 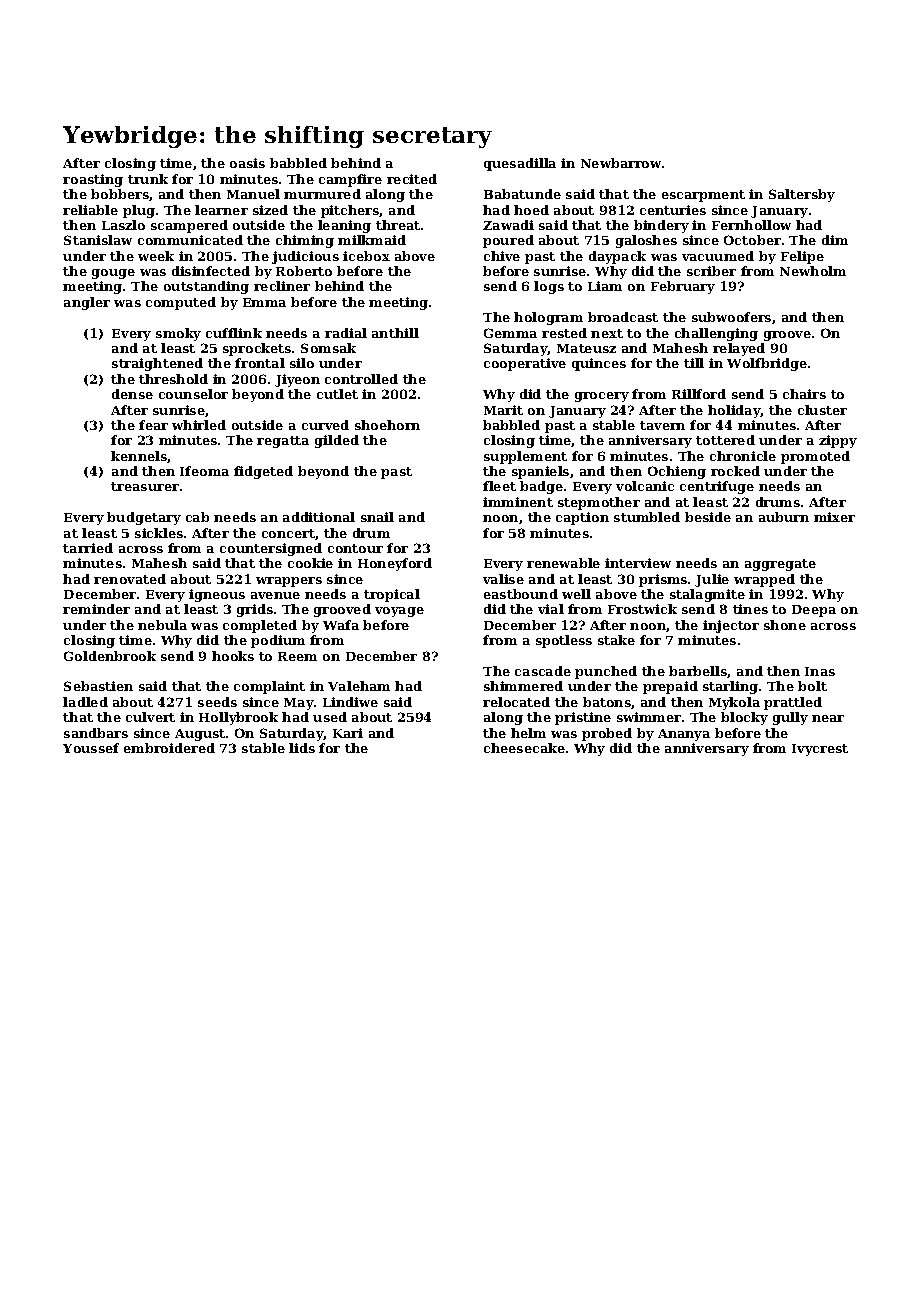 I want to click on kennels, so click(x=139, y=457).
